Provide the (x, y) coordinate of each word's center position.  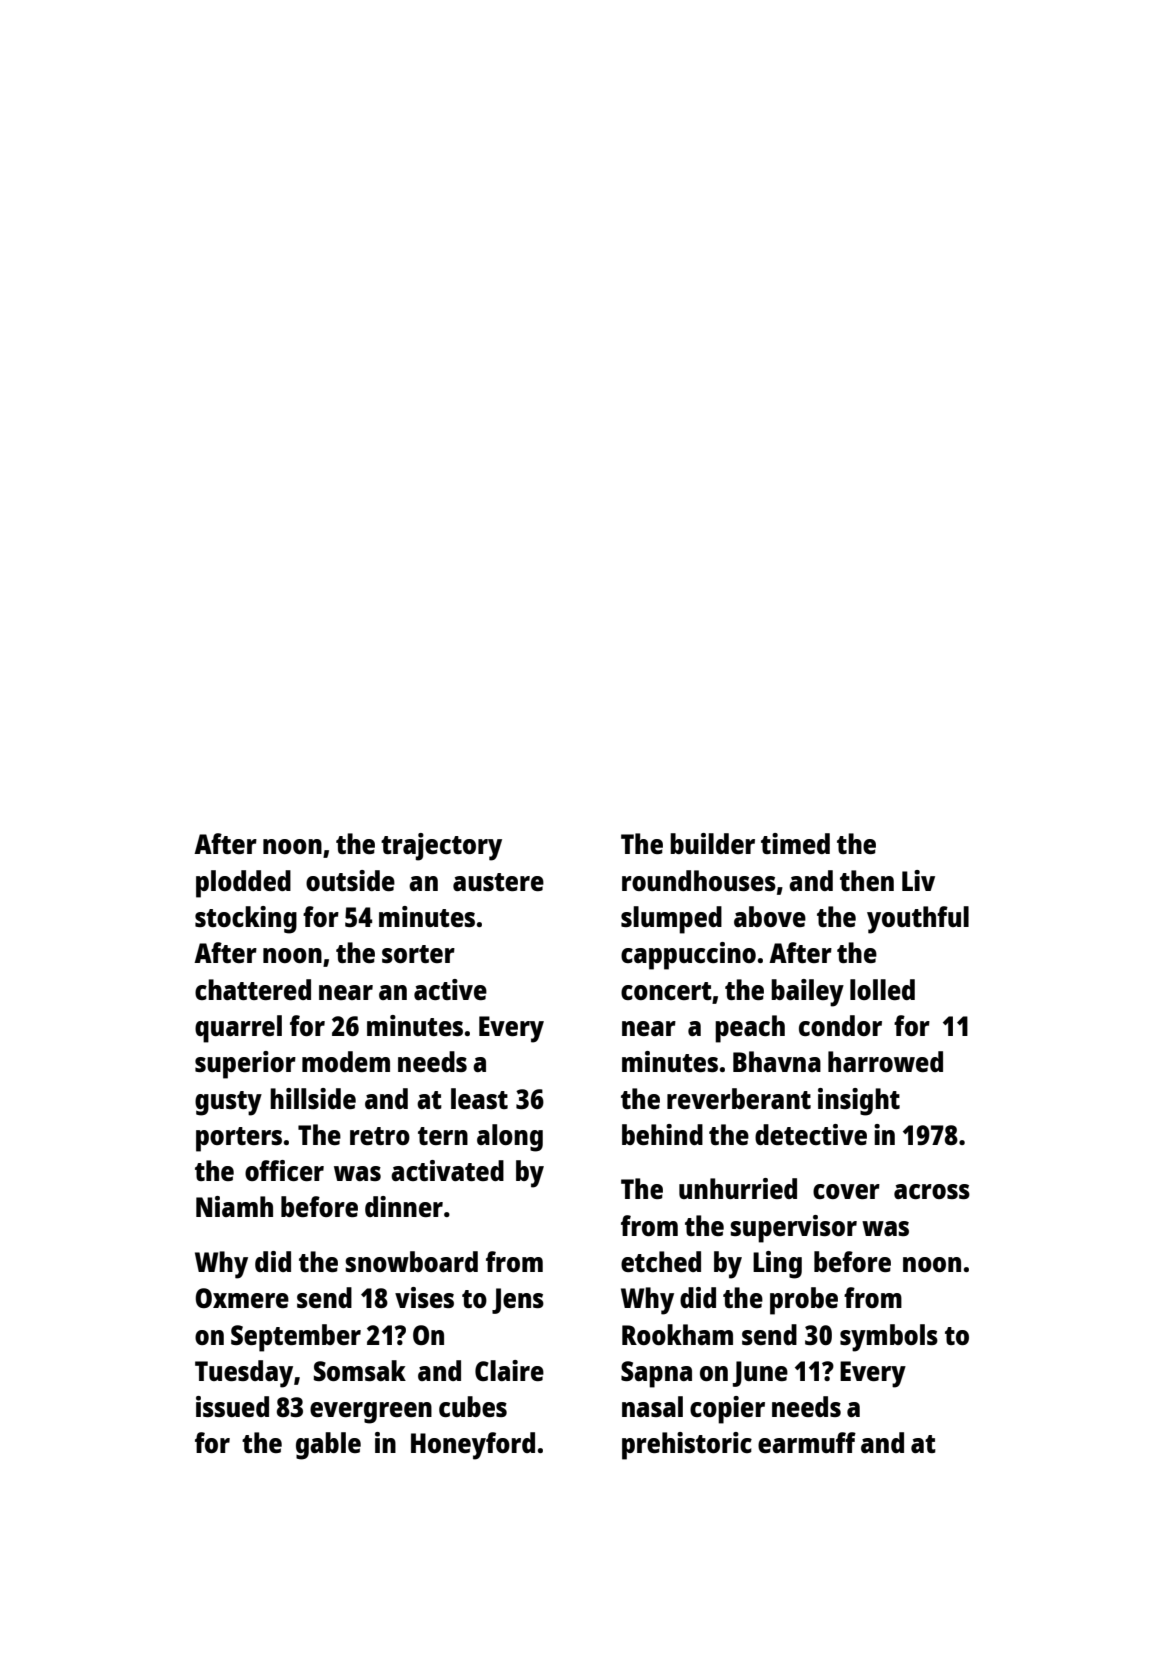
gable (328, 1446)
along (510, 1138)
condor (840, 1025)
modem (346, 1061)
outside (350, 880)
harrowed (885, 1061)
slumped (671, 920)
